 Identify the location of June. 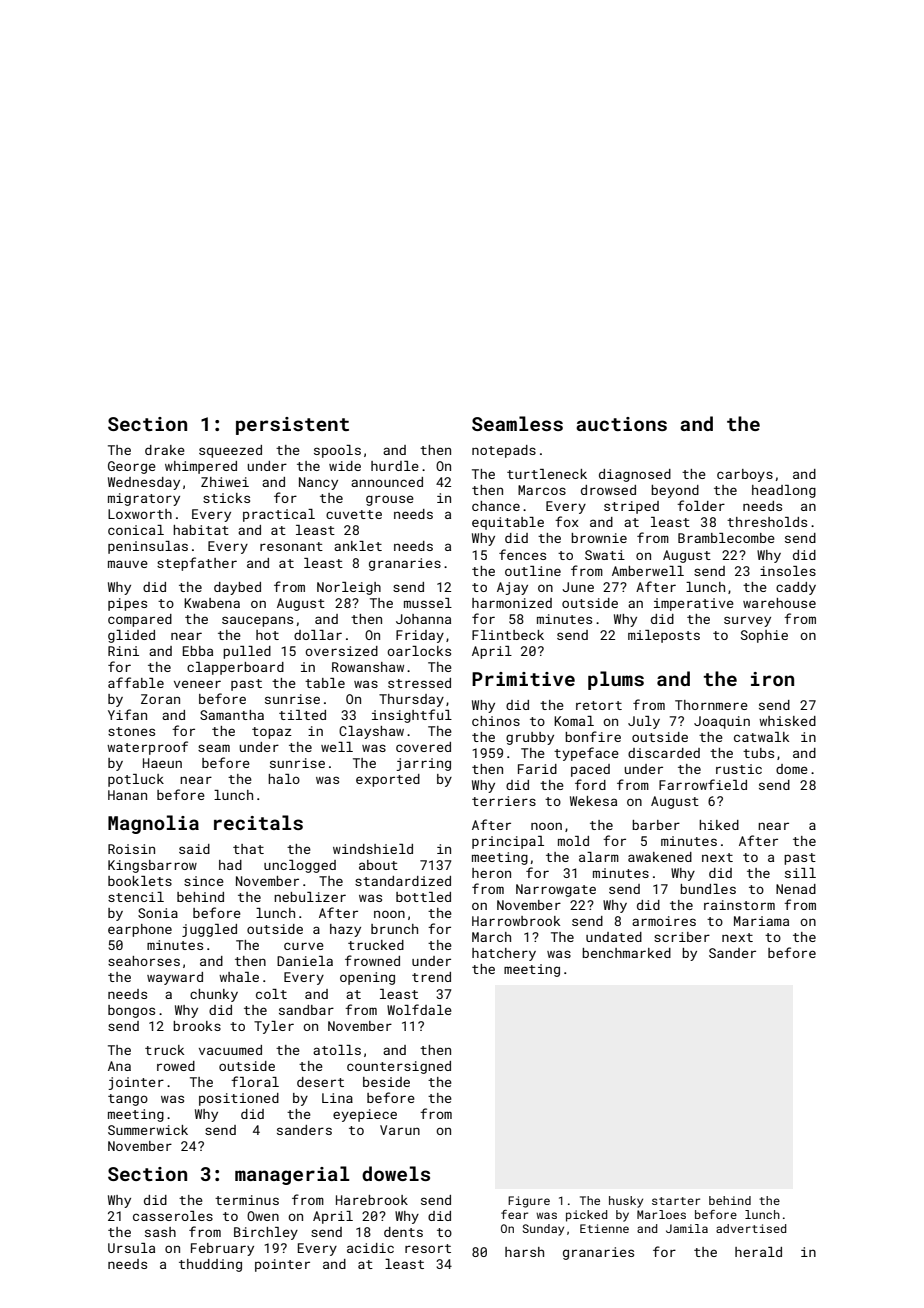
(578, 587).
